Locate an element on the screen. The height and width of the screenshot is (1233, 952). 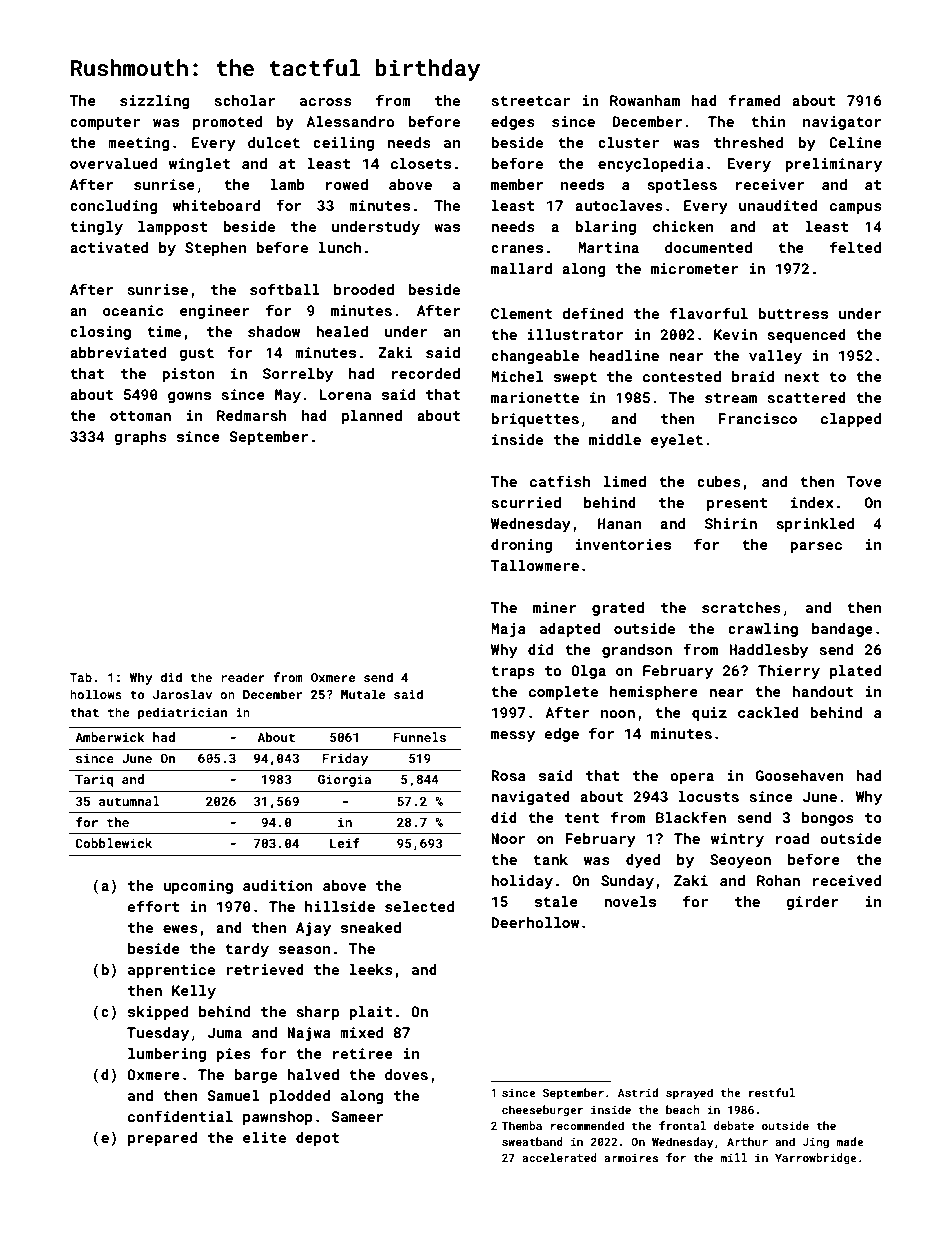
scurried is located at coordinates (526, 502).
